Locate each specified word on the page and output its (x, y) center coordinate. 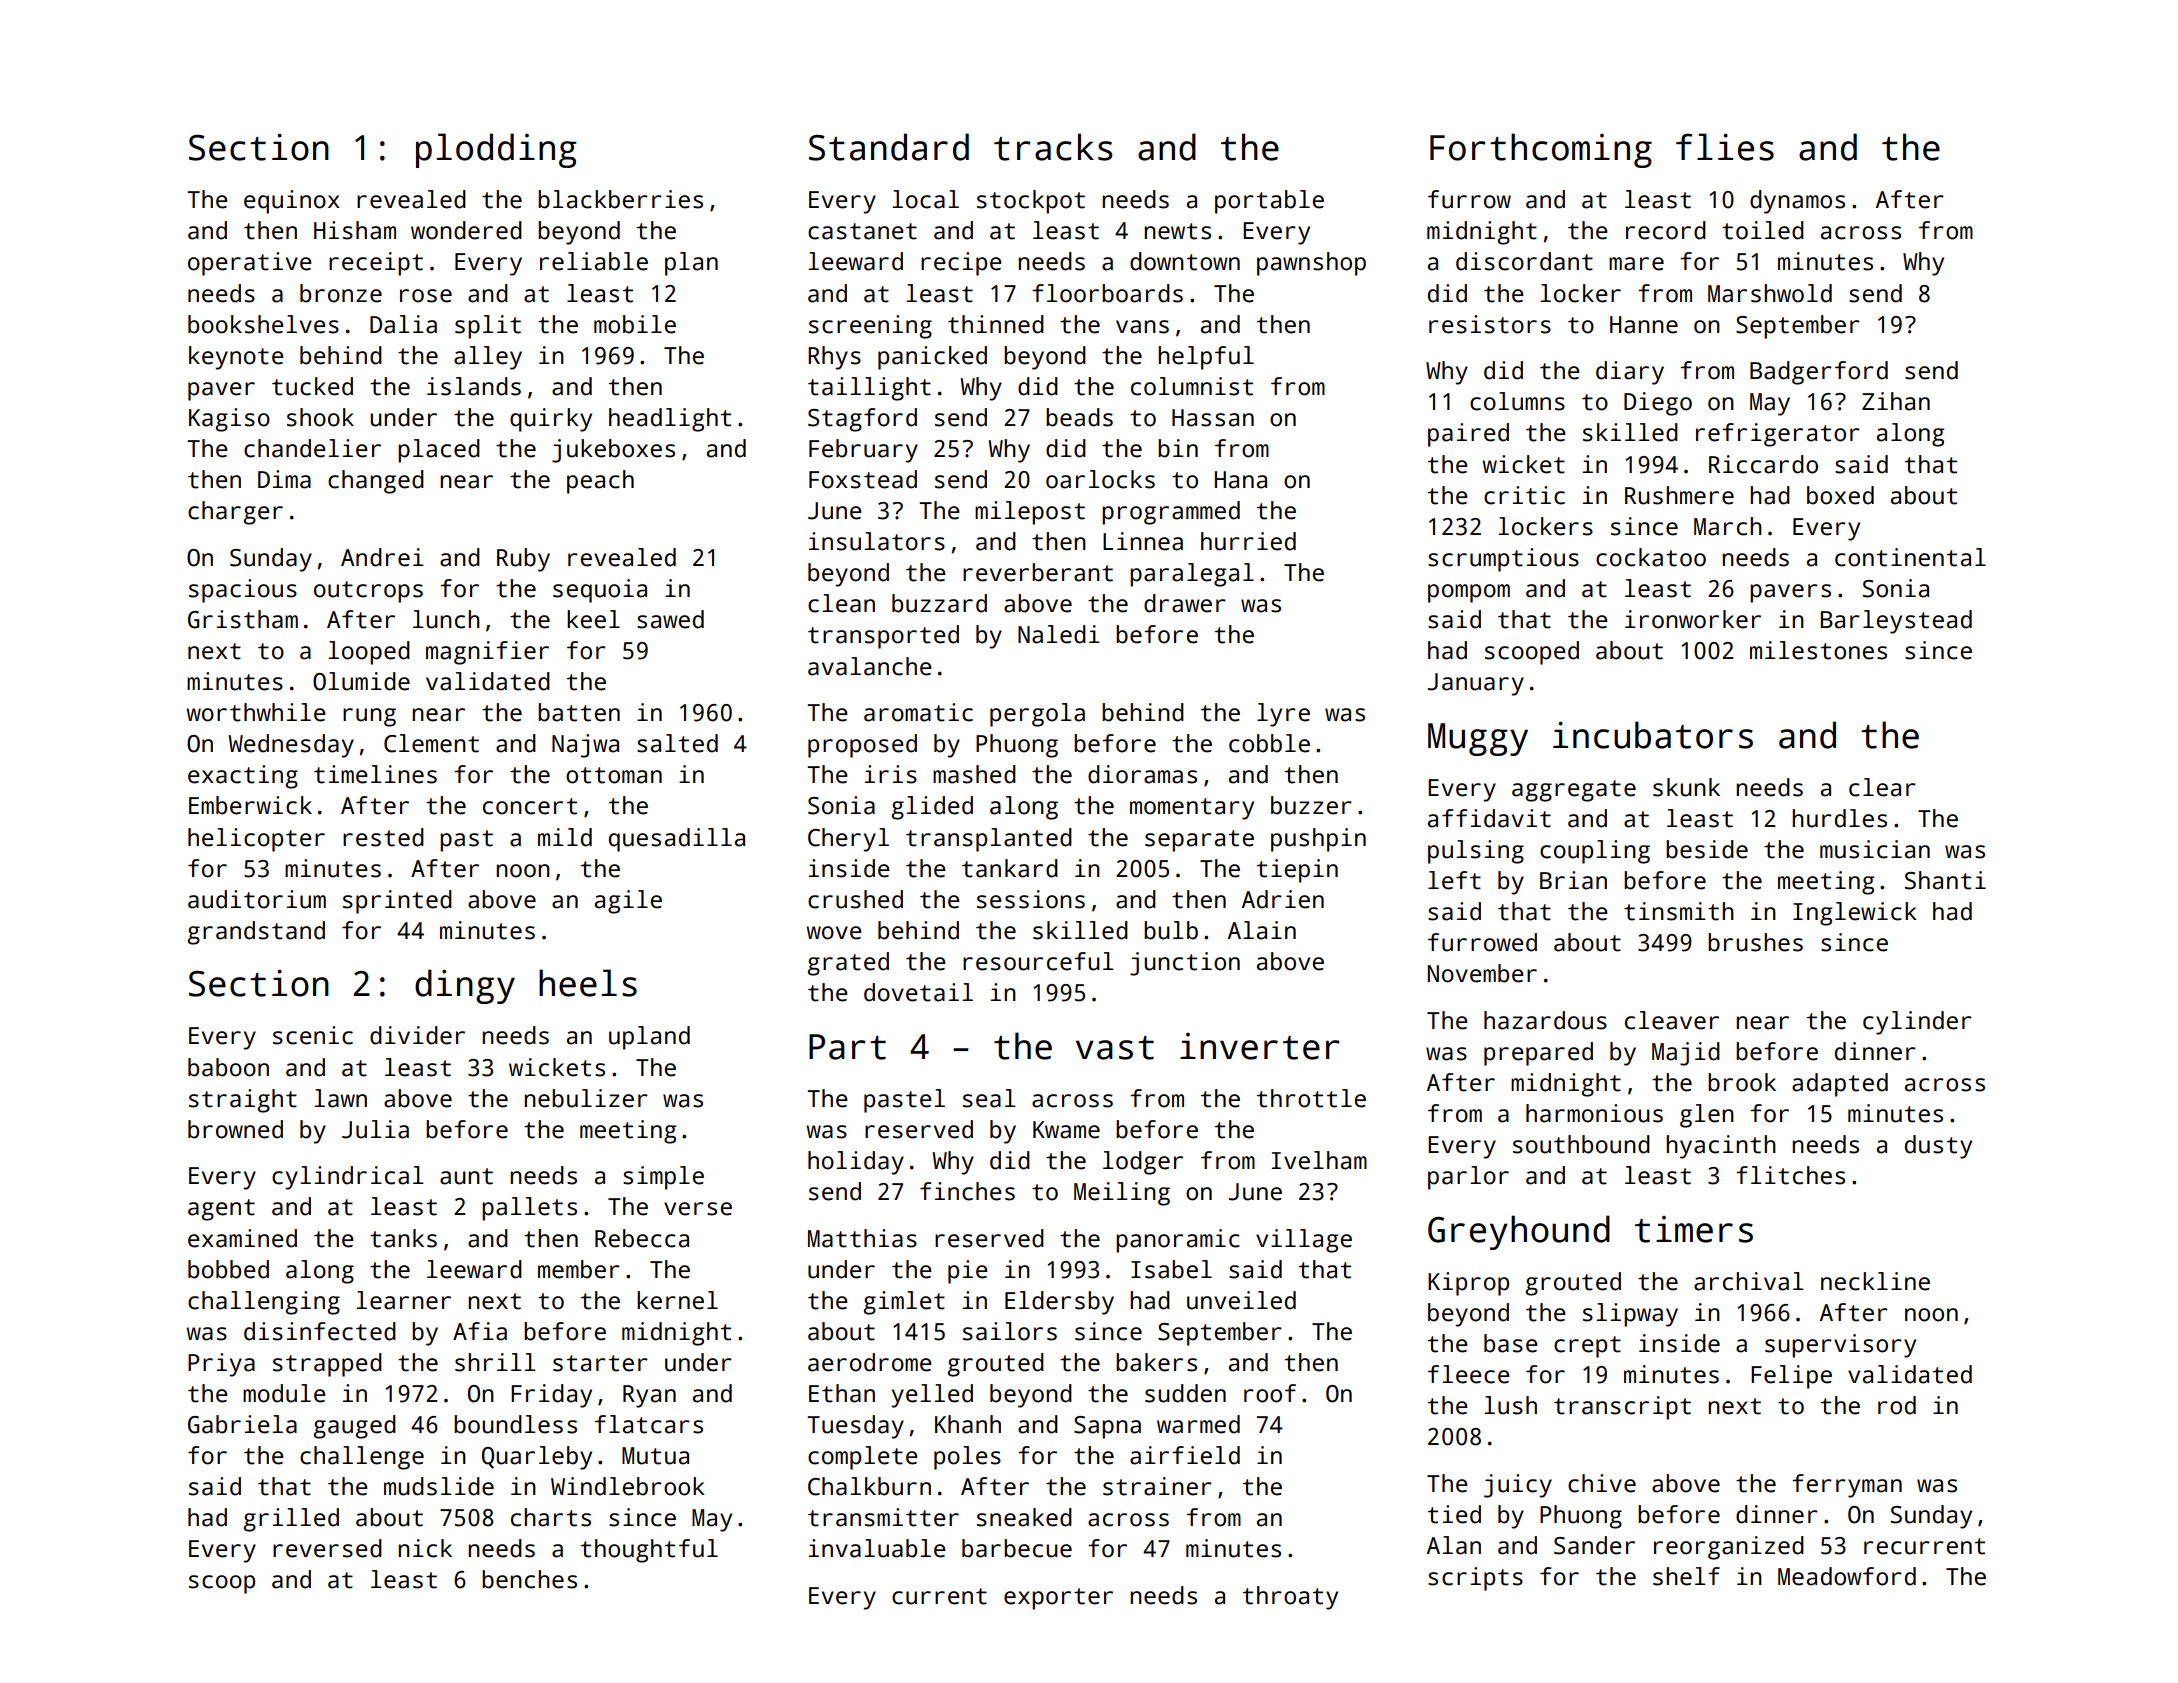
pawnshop (1311, 264)
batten (579, 712)
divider (417, 1035)
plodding (496, 150)
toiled (1763, 230)
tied (1454, 1514)
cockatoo (1651, 557)
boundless (515, 1424)
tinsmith (1679, 911)
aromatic (918, 712)
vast (1115, 1048)
